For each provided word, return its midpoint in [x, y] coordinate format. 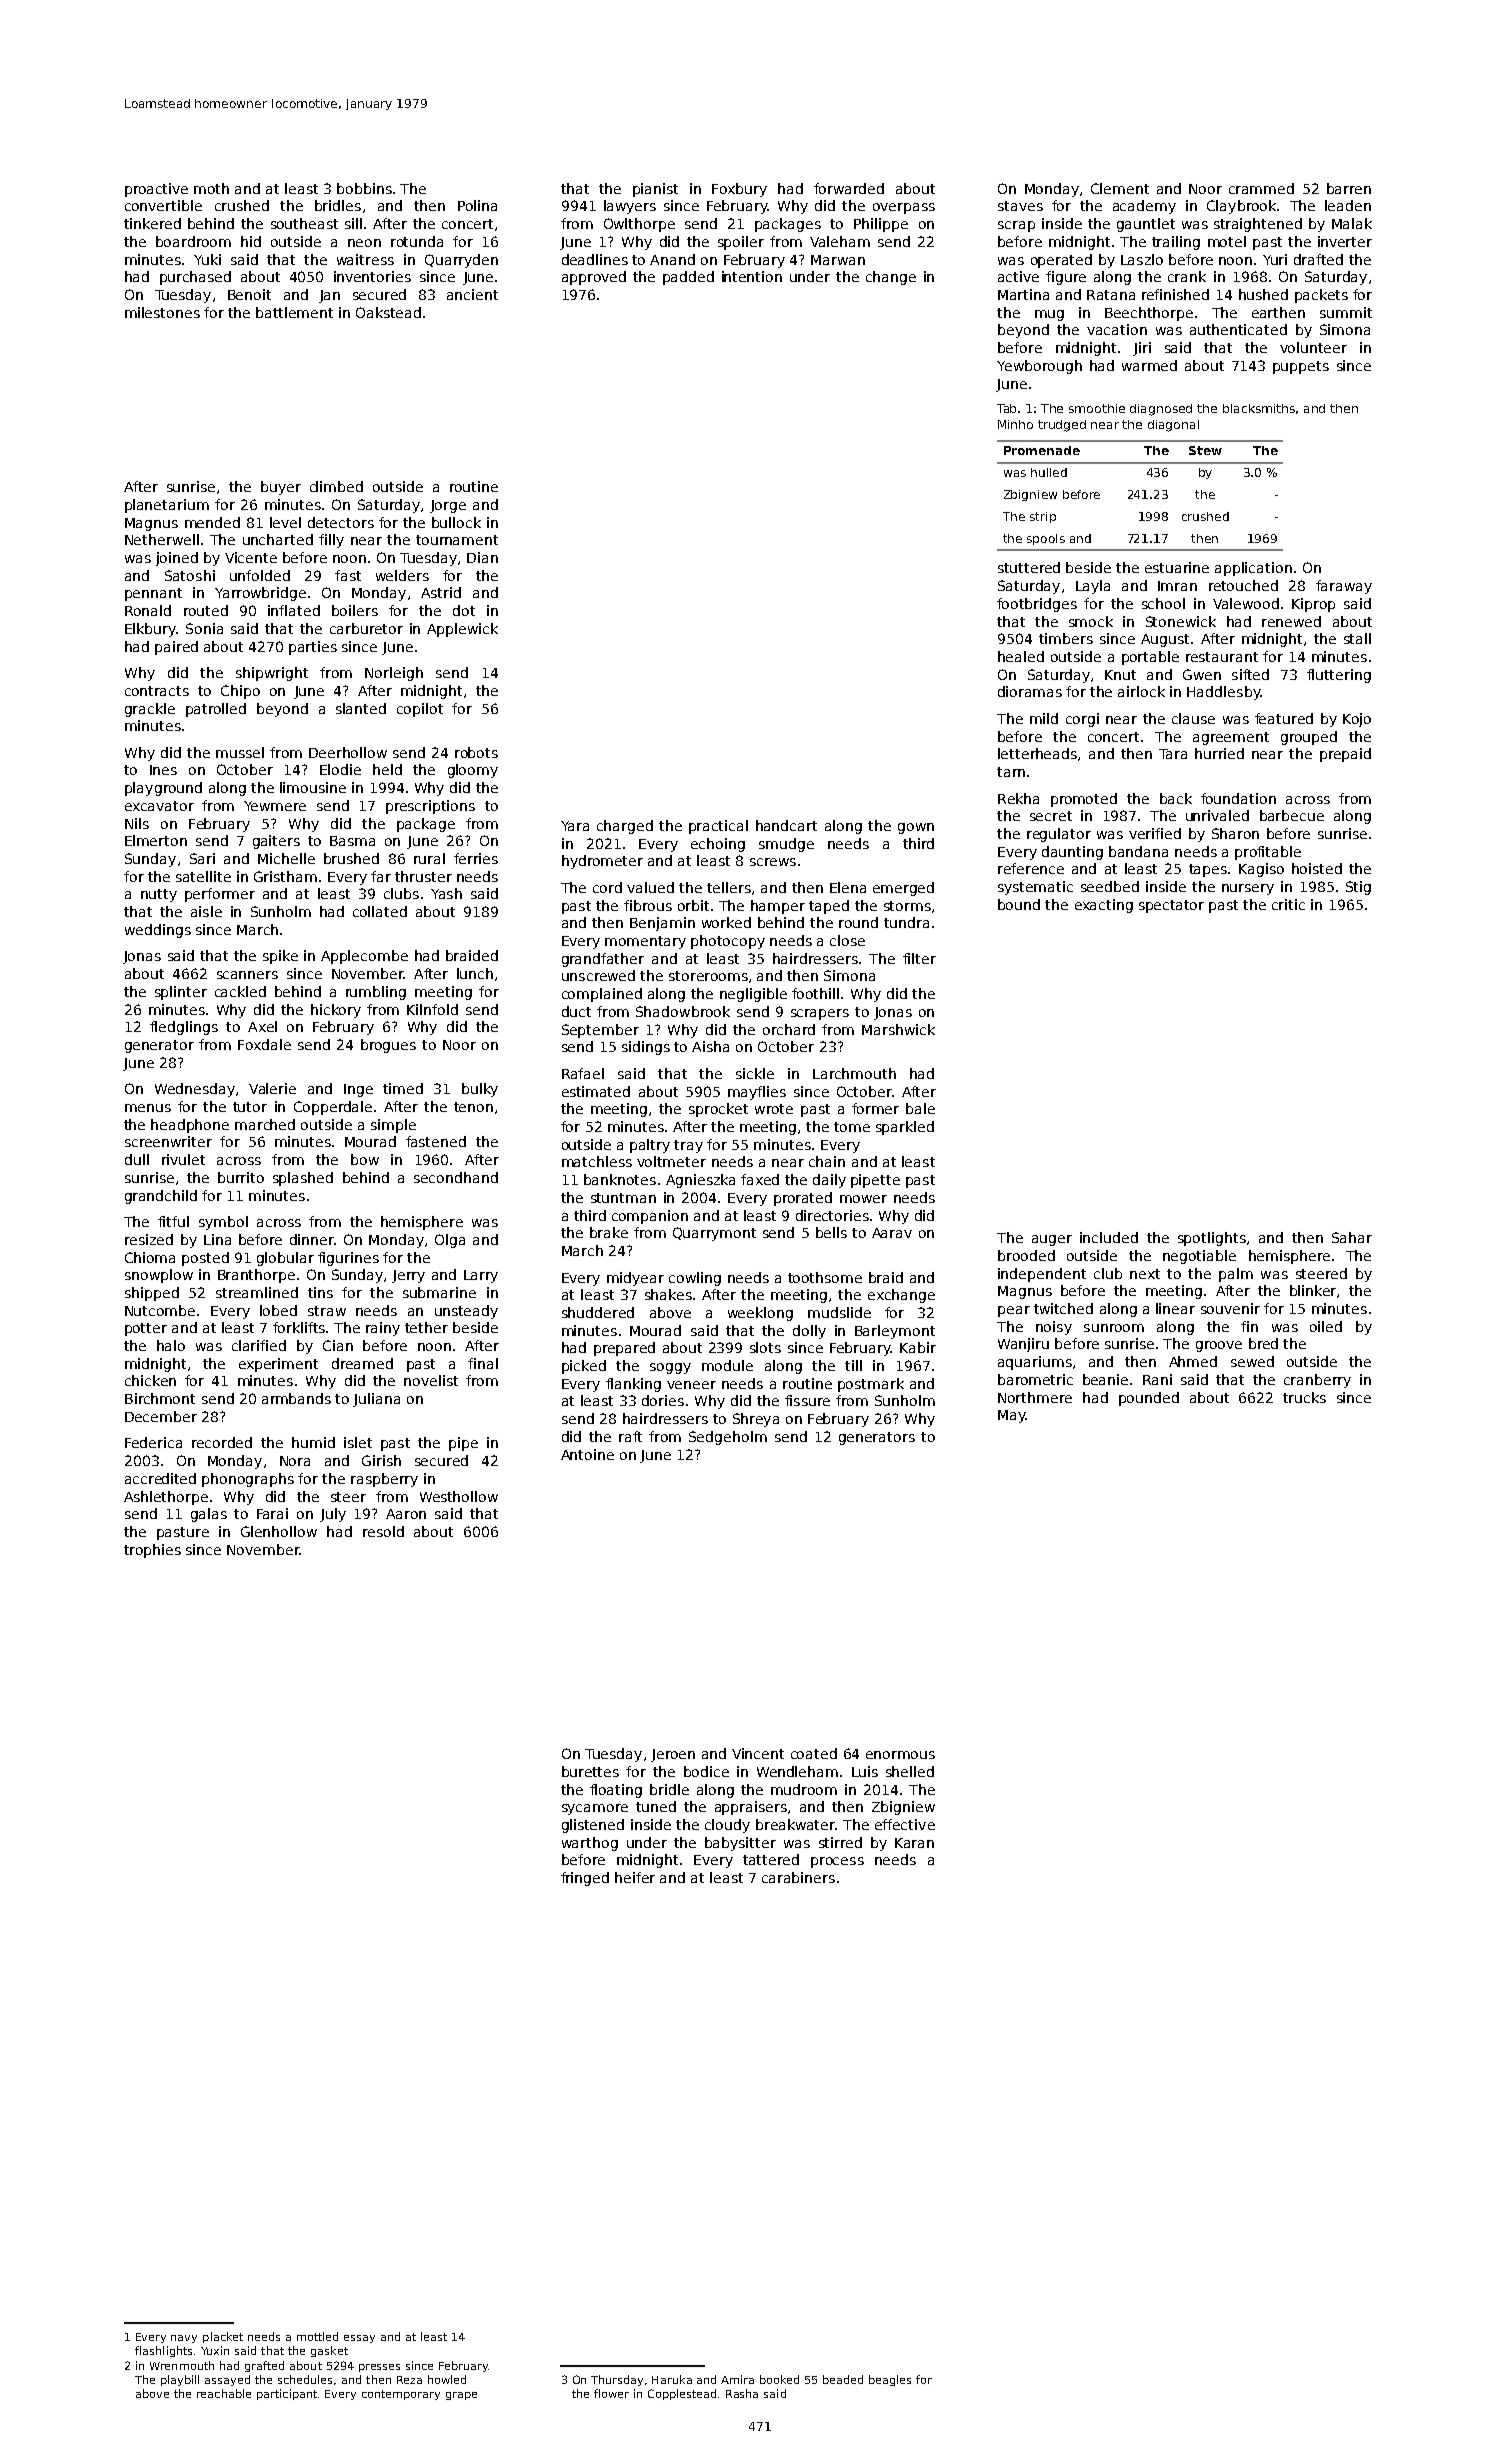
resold [383, 1531]
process [837, 1862]
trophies [152, 1551]
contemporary [401, 2395]
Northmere [1035, 1397]
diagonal [1173, 426]
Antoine [587, 1454]
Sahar [1352, 1237]
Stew [1205, 450]
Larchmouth [854, 1073]
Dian [482, 557]
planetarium [167, 506]
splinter [181, 993]
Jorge [448, 506]
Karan [914, 1843]
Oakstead [388, 312]
